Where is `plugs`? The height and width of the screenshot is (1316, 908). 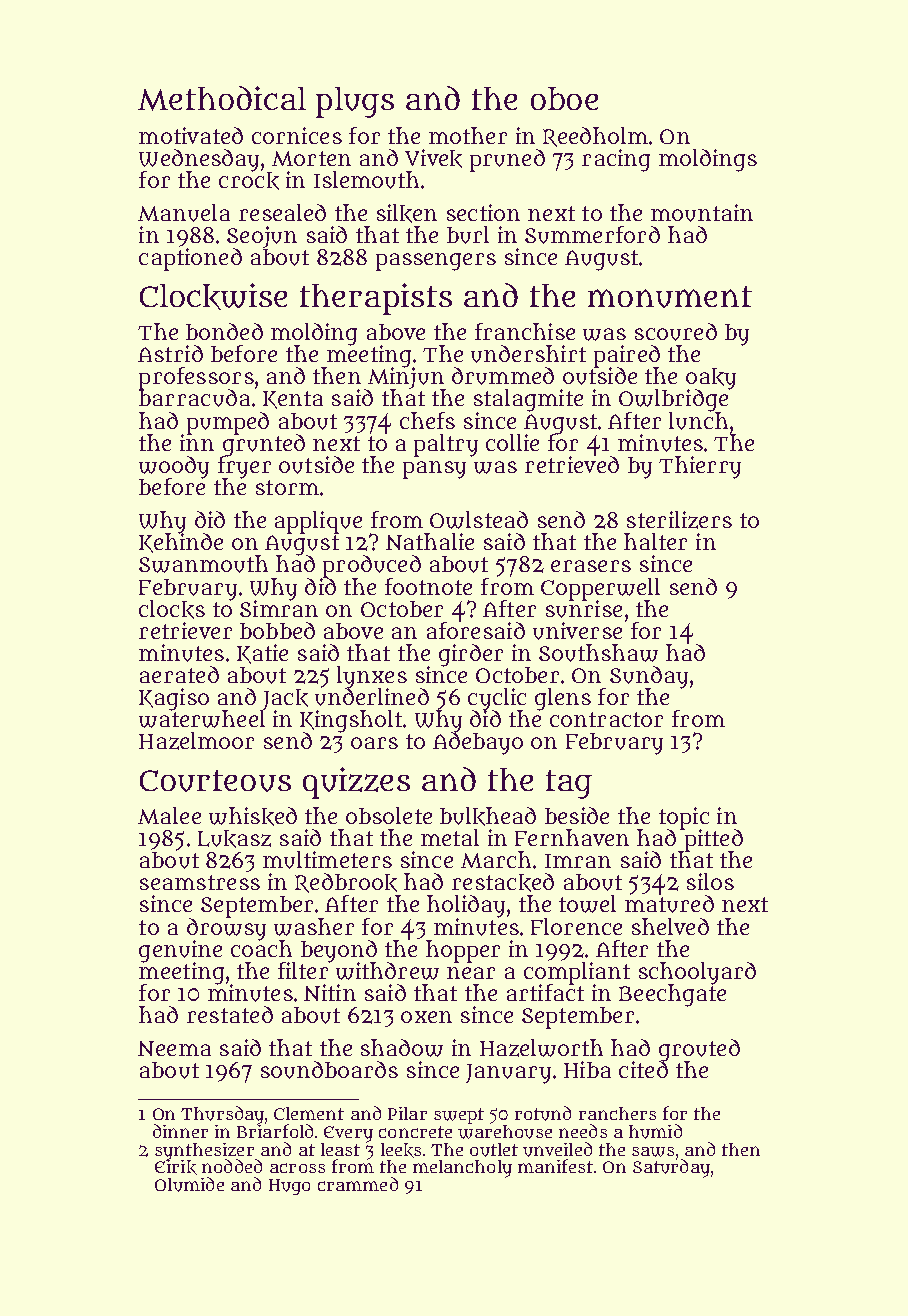 plugs is located at coordinates (355, 102).
